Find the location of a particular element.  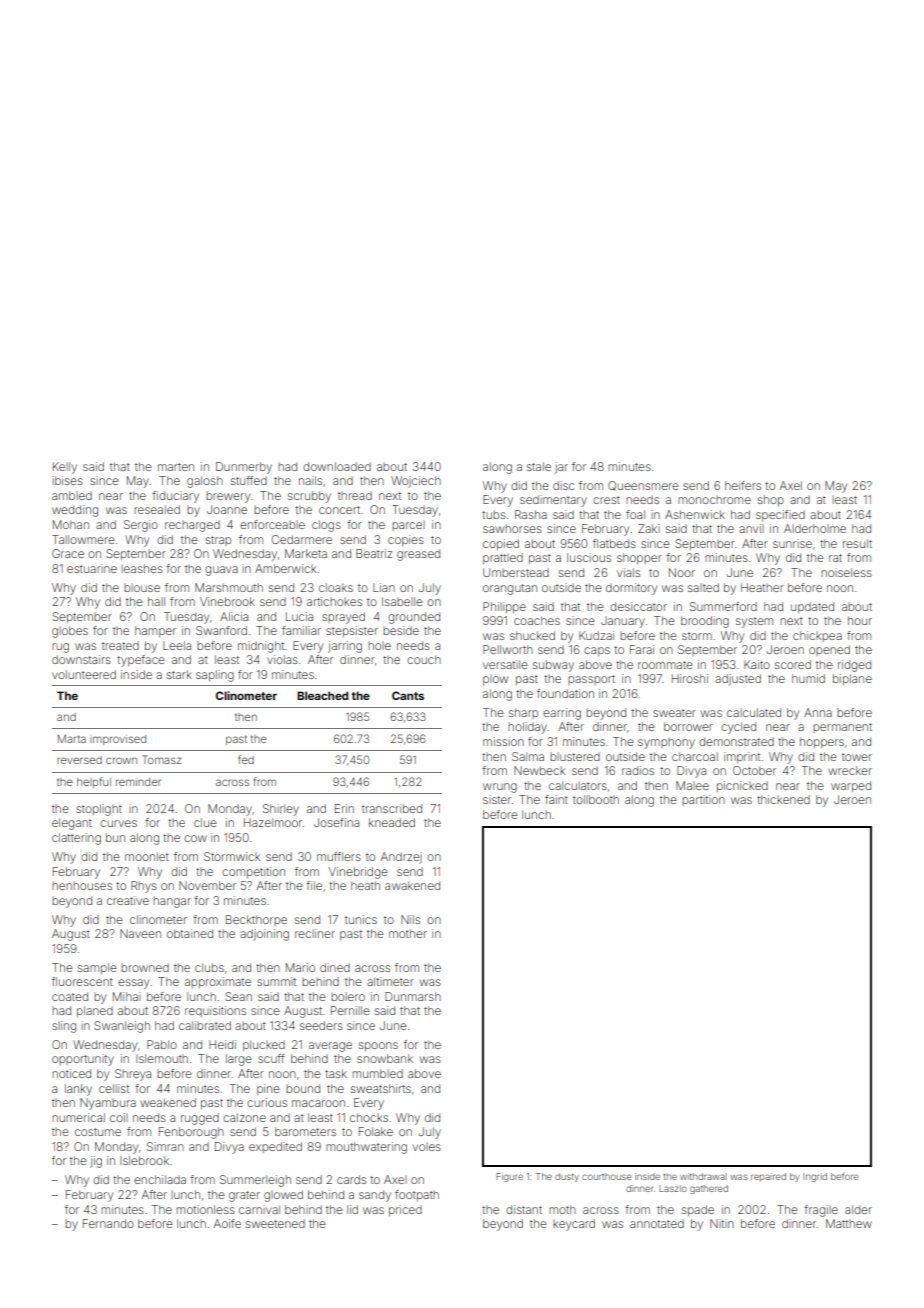

jarring is located at coordinates (345, 647).
